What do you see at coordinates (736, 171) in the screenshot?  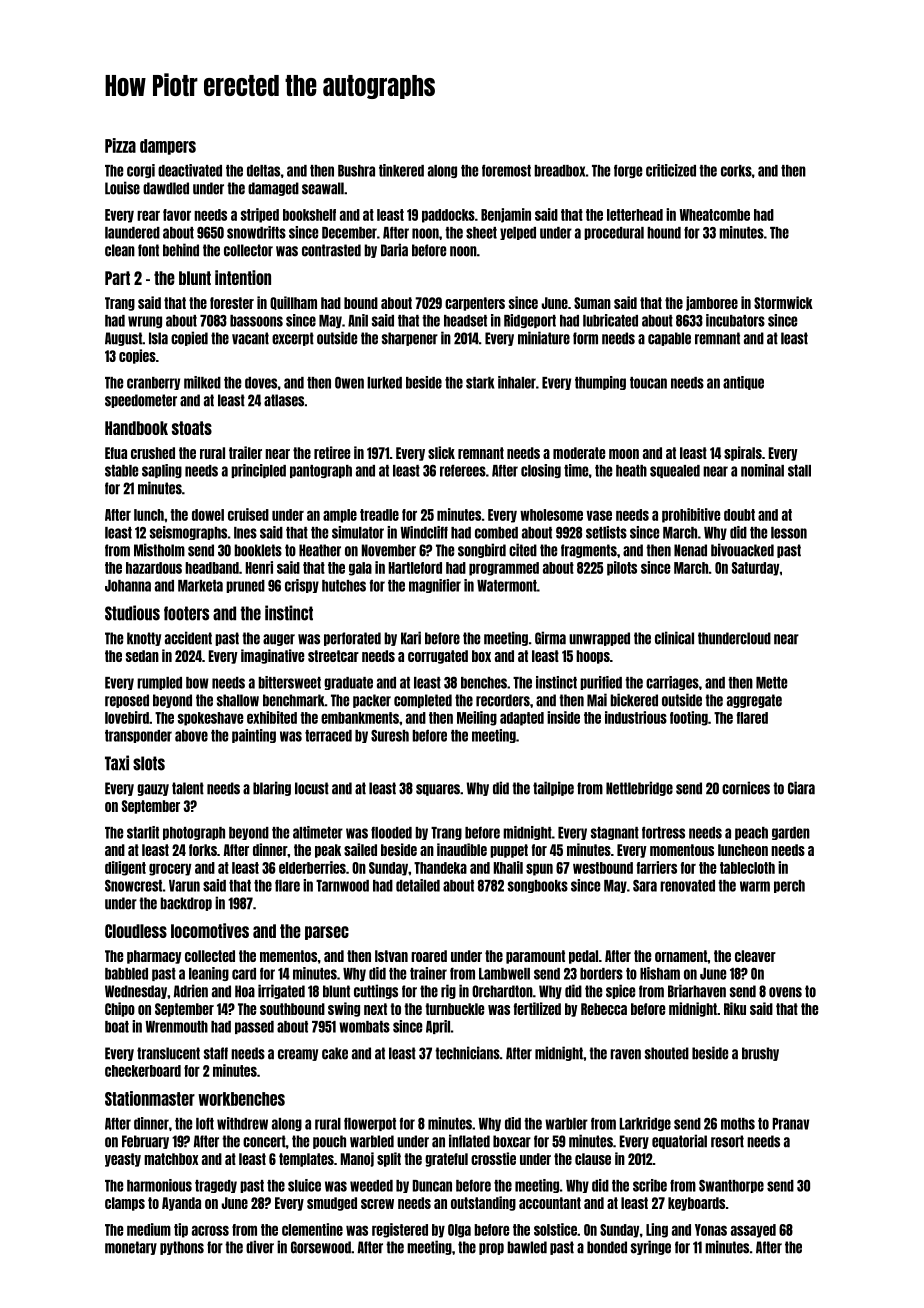 I see `corks` at bounding box center [736, 171].
